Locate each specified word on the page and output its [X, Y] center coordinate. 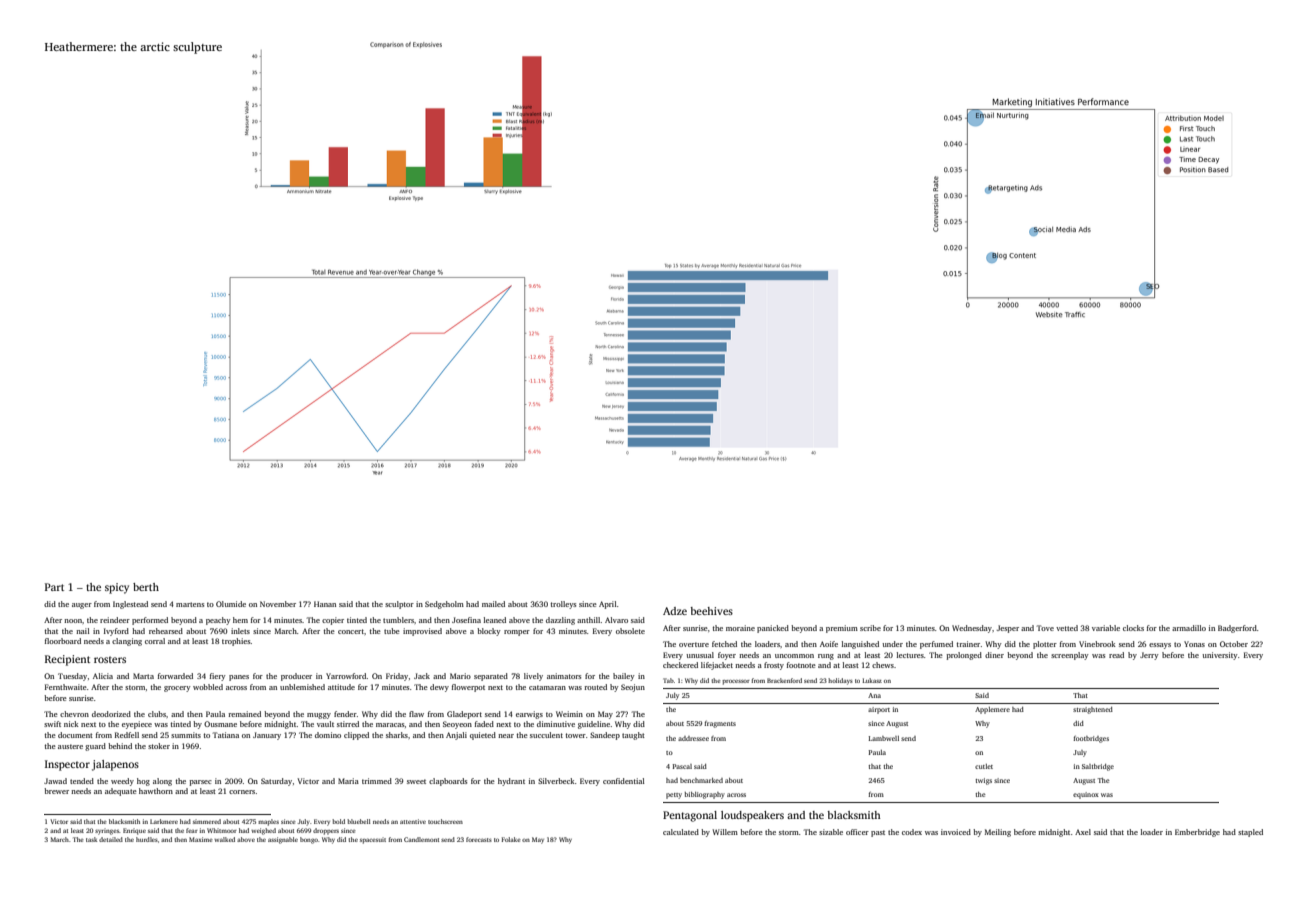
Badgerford [1237, 629]
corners [242, 792]
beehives [711, 611]
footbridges [1091, 739]
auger [82, 606]
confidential [624, 781]
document [75, 735]
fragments [720, 724]
